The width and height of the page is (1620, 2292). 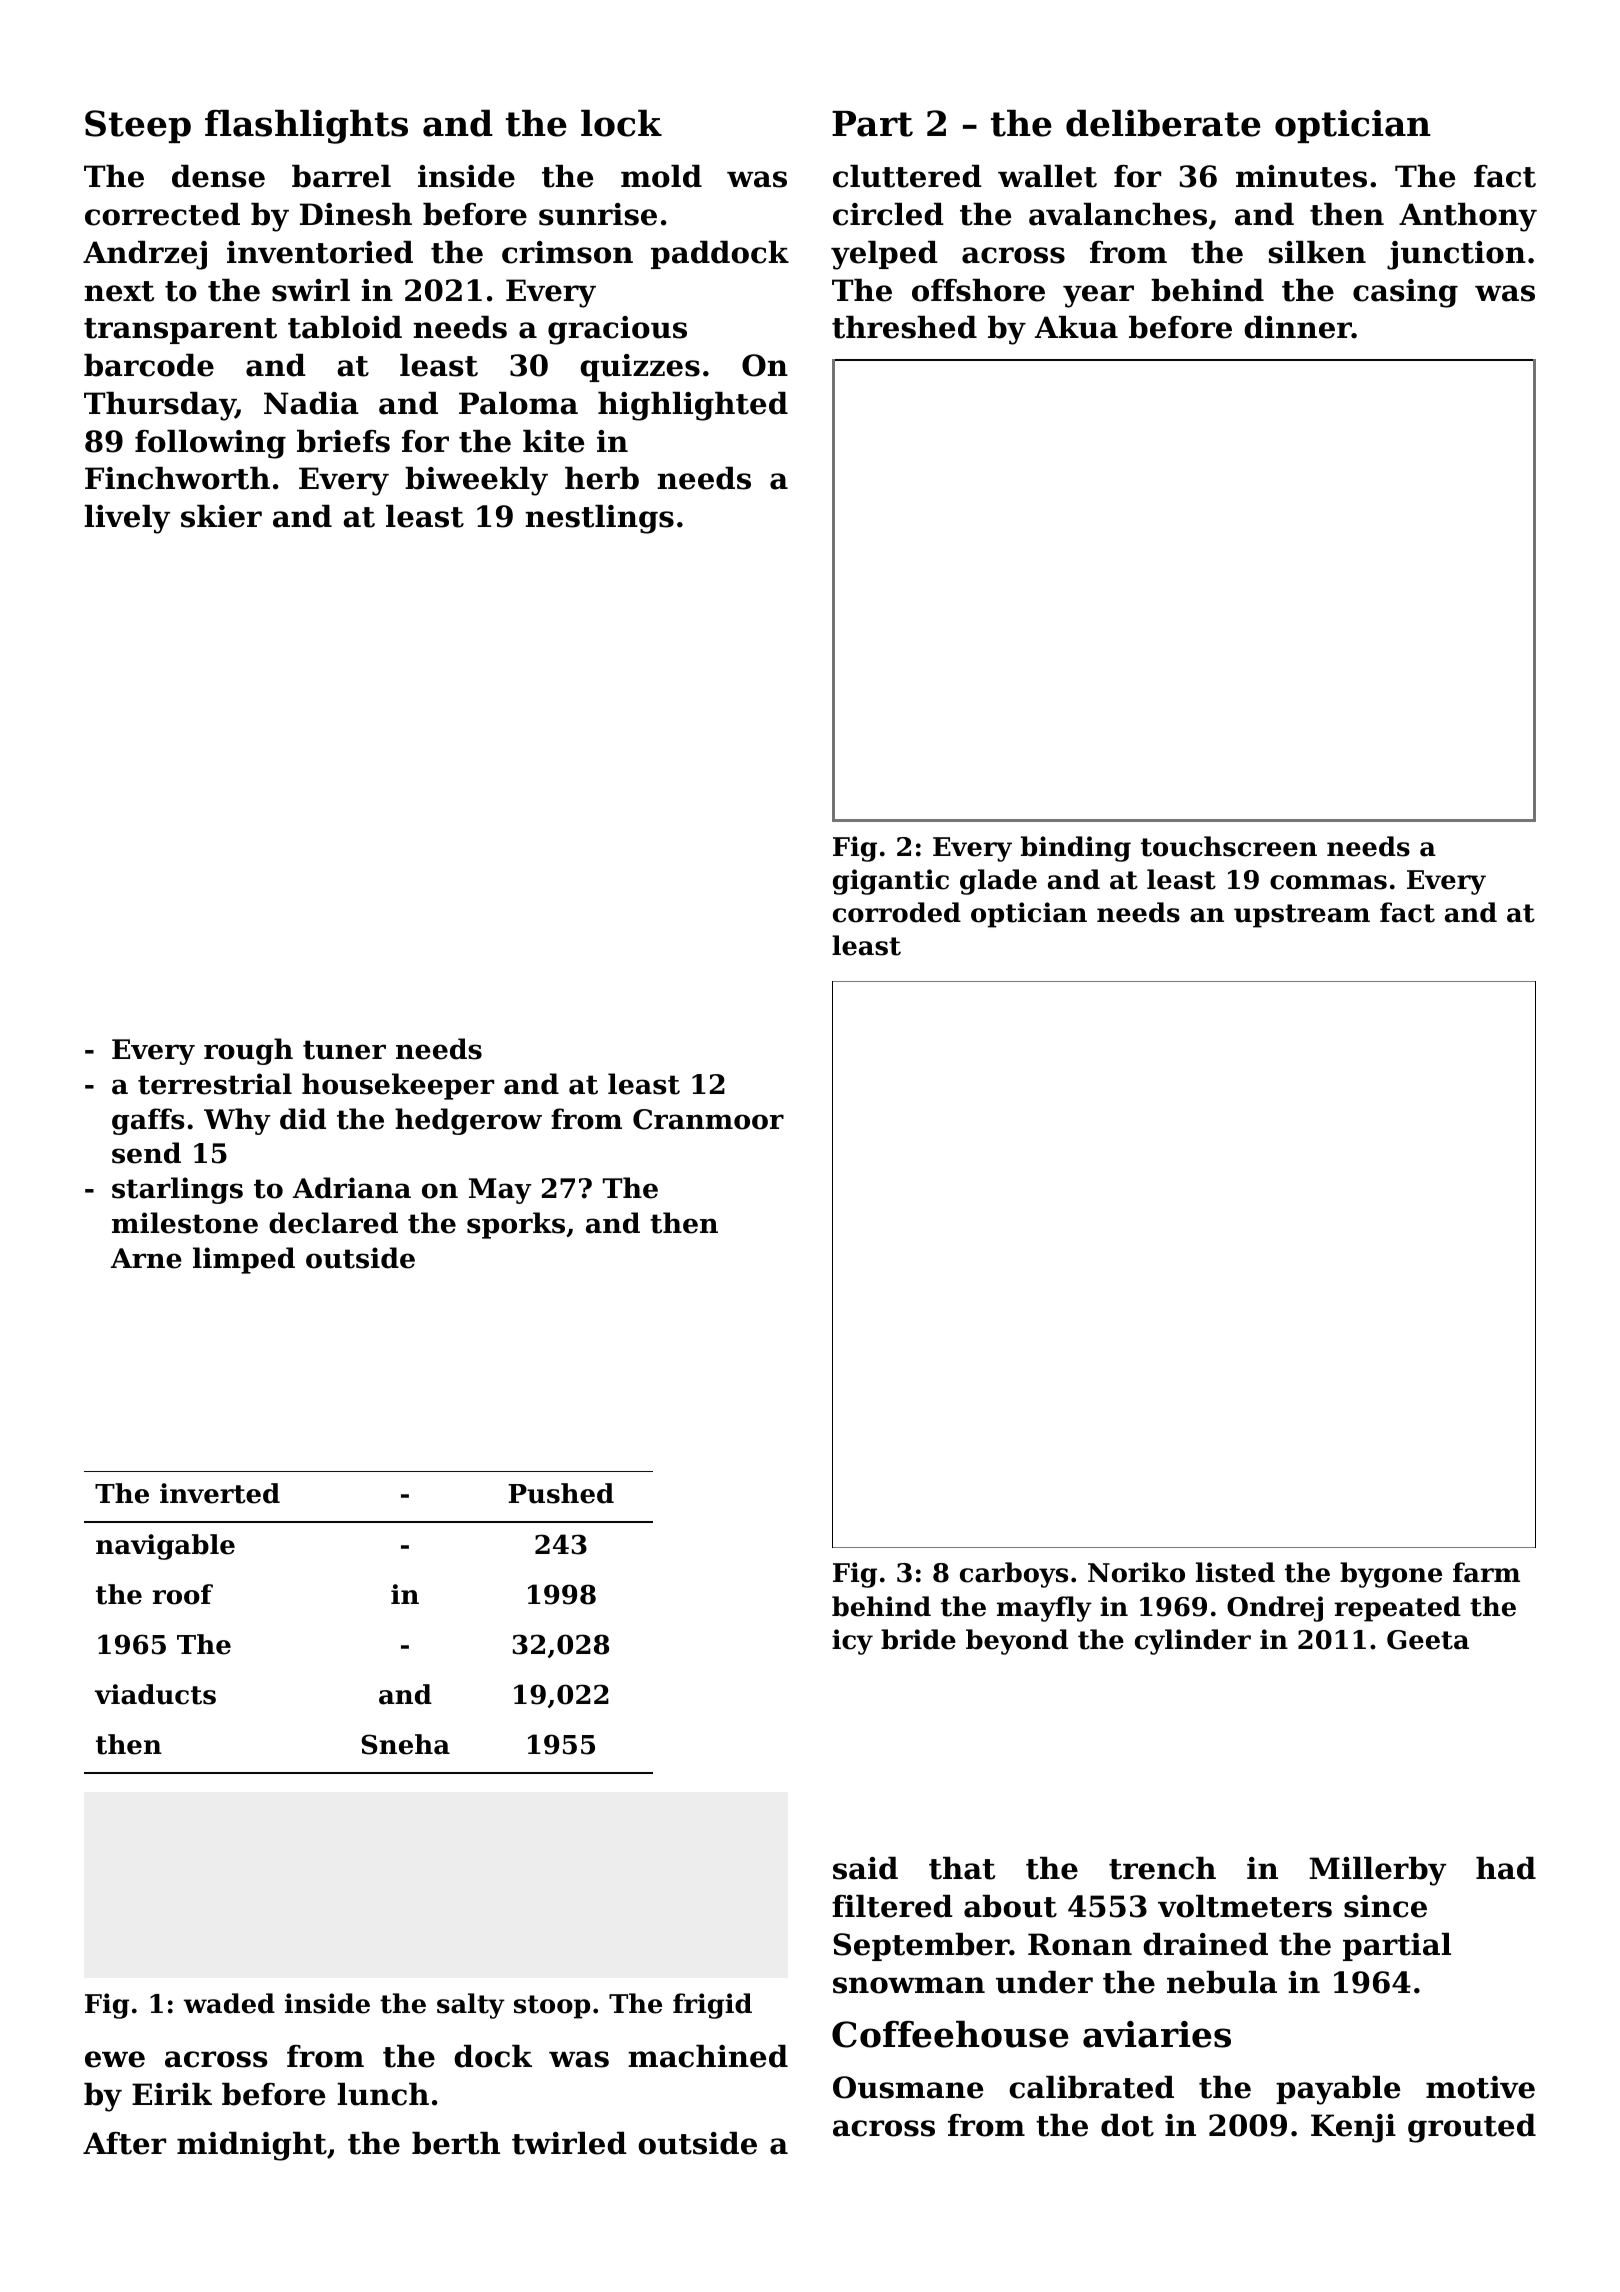 What do you see at coordinates (599, 519) in the page?
I see `nestlings` at bounding box center [599, 519].
